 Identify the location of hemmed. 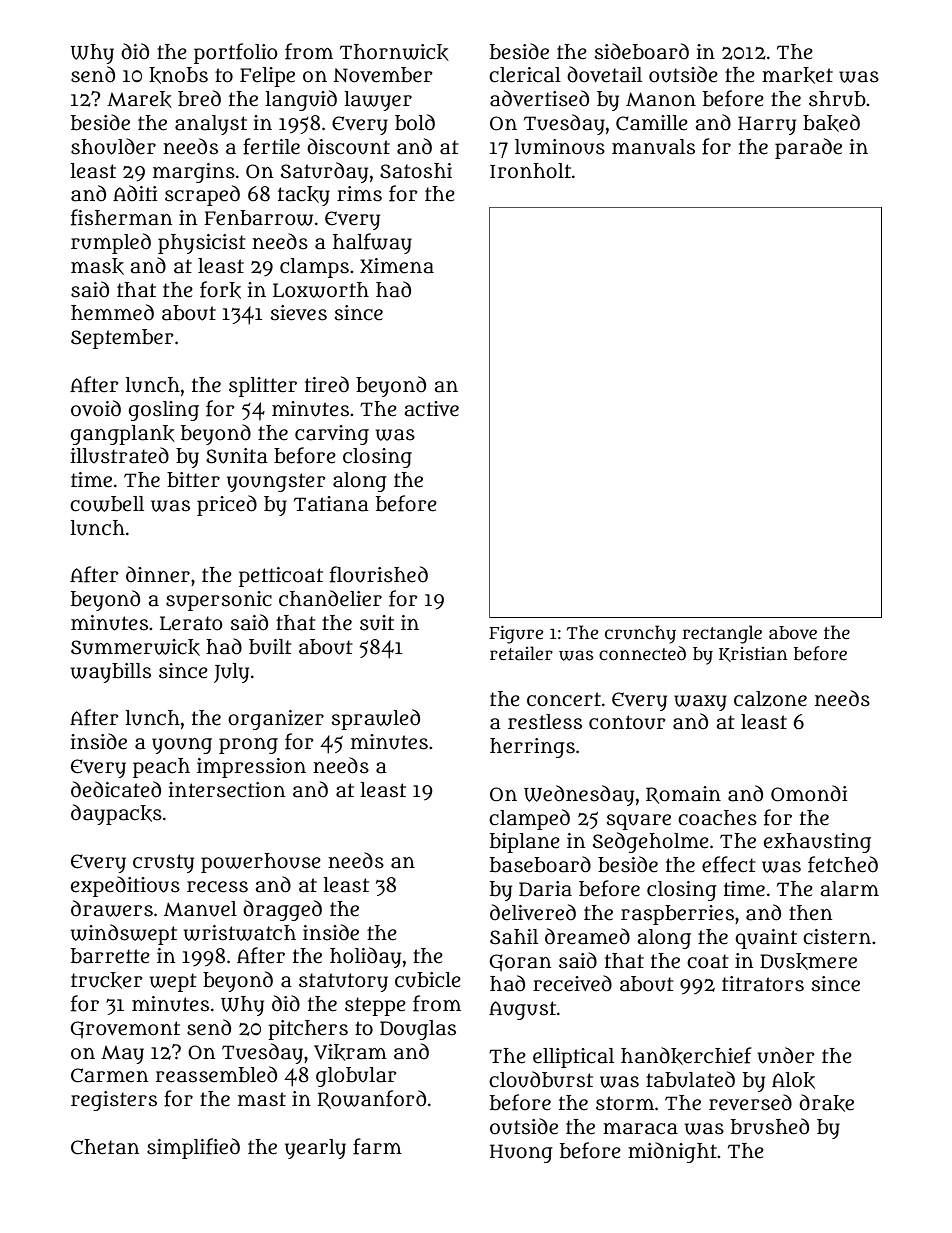
(112, 312).
